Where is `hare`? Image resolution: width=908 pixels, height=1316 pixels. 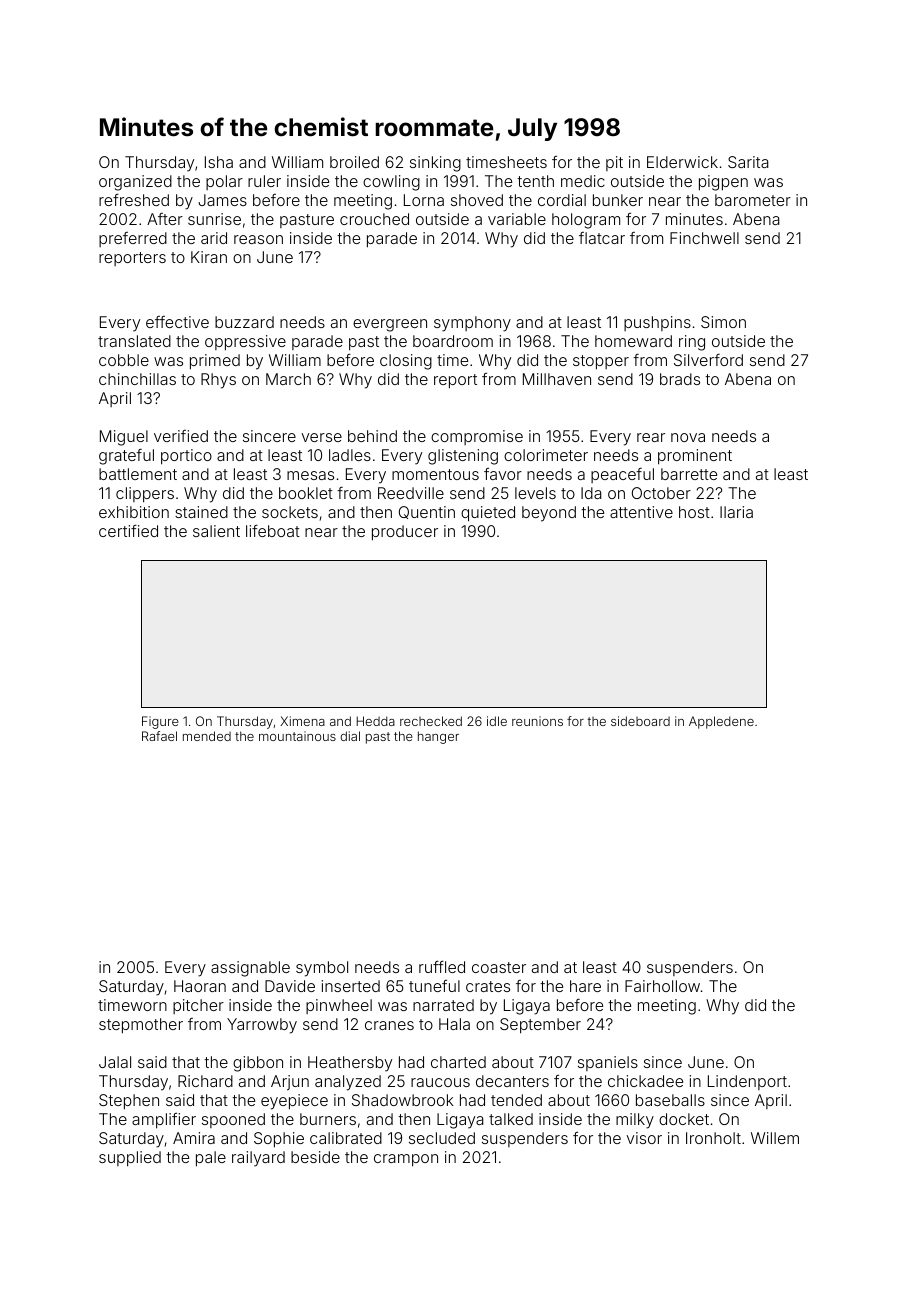 hare is located at coordinates (585, 986).
